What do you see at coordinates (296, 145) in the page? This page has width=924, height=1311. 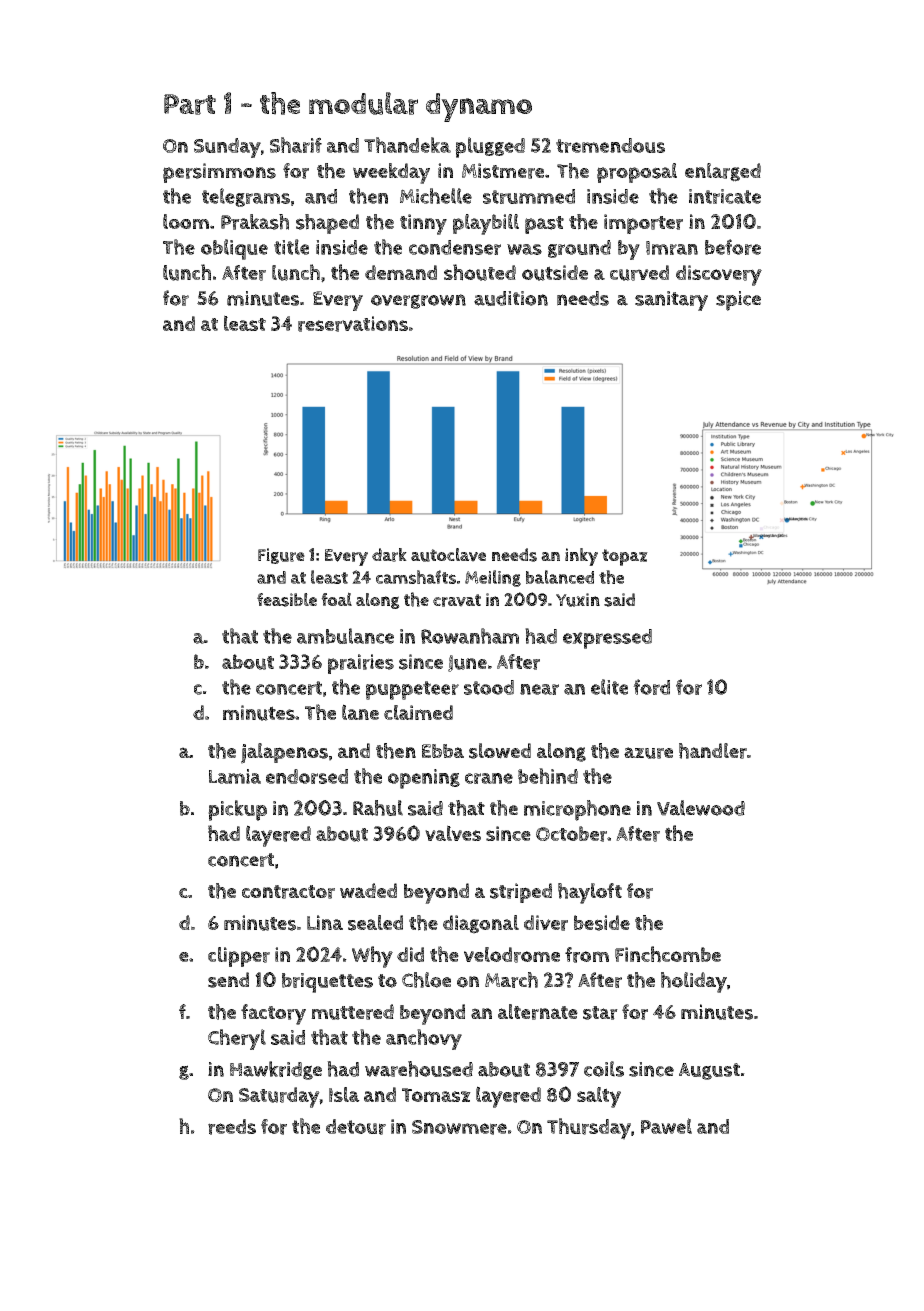 I see `Sharif` at bounding box center [296, 145].
